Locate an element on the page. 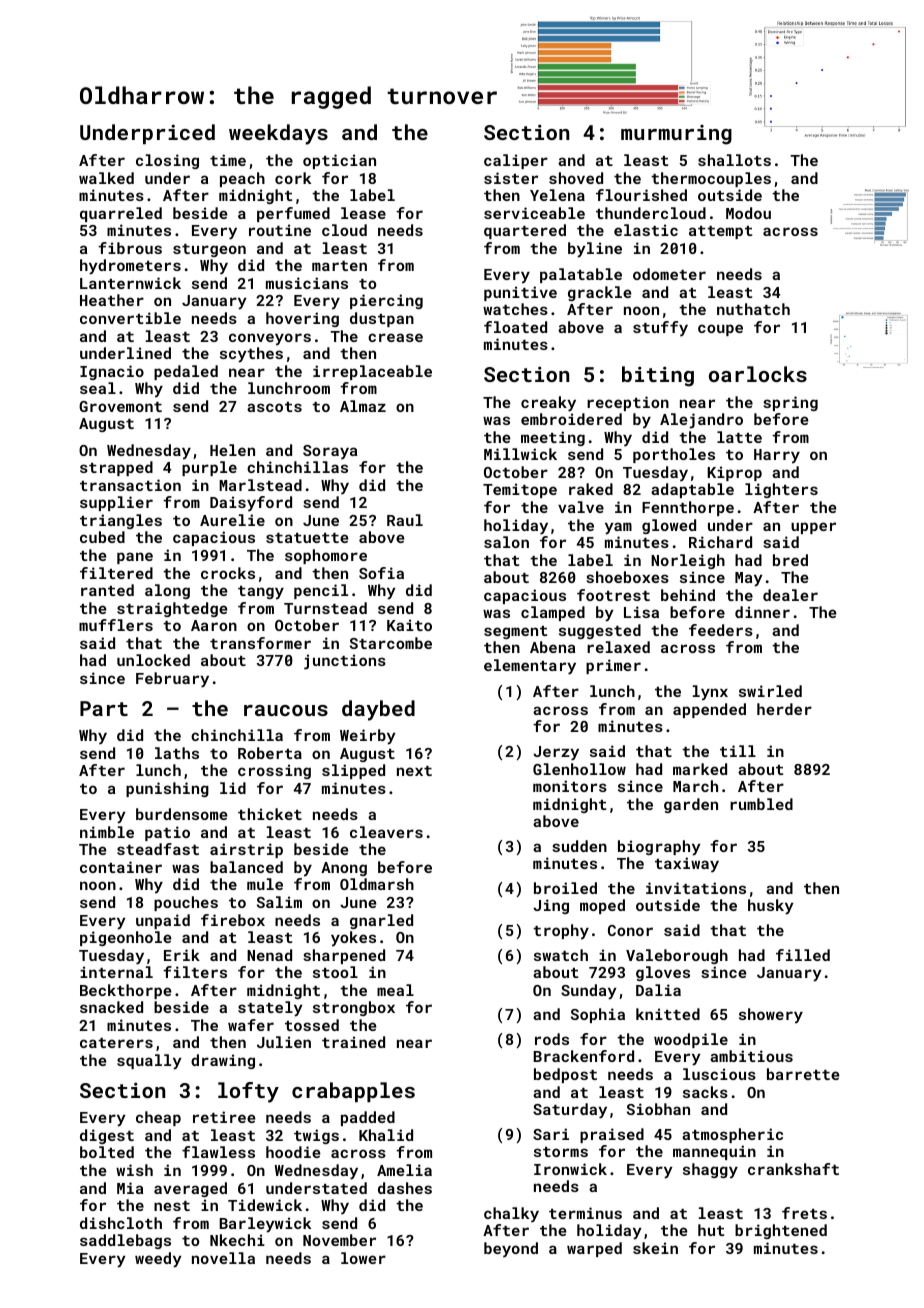 The image size is (924, 1308). murmuring is located at coordinates (676, 135).
